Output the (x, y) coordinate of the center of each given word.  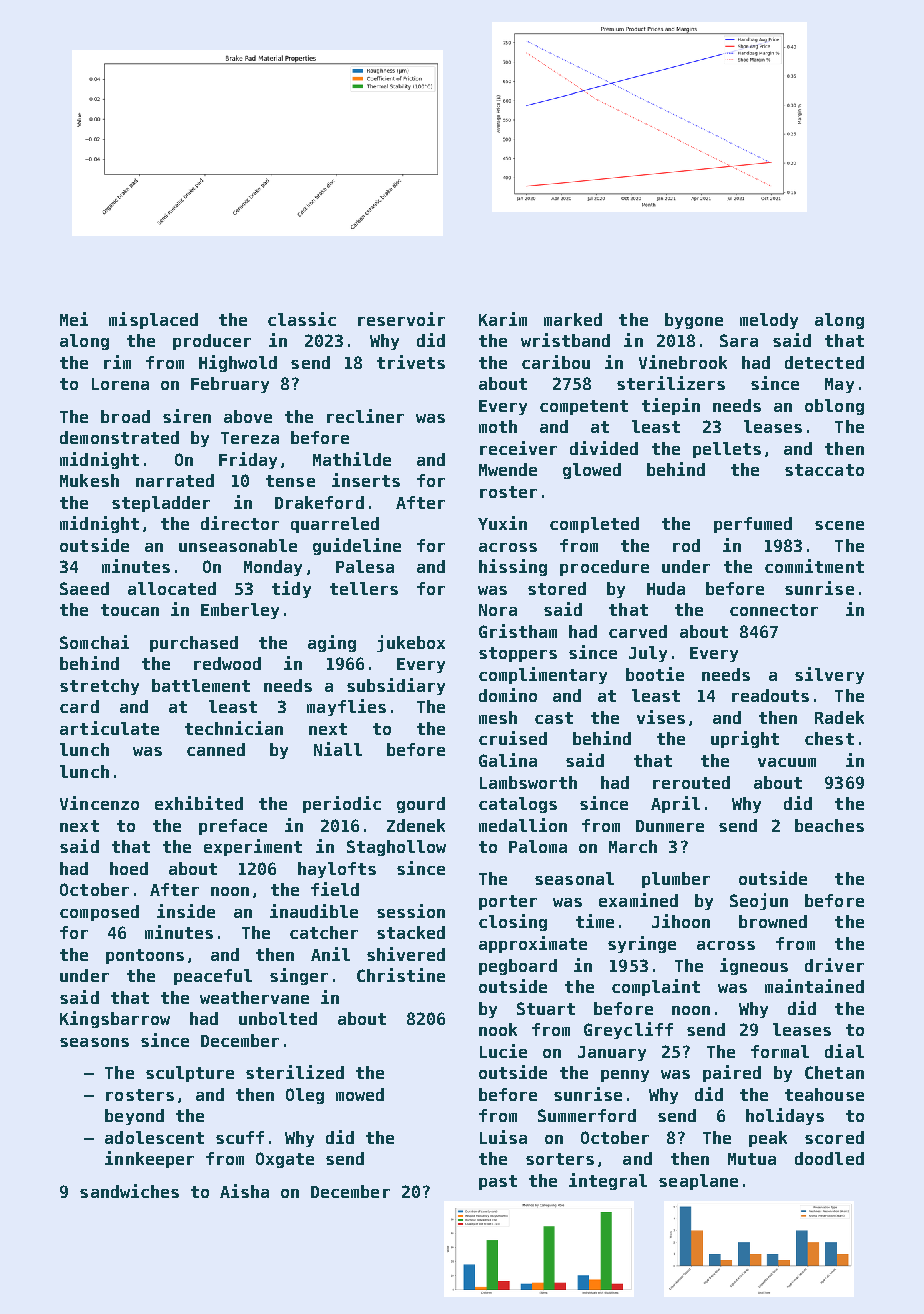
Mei (74, 319)
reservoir (401, 319)
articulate (109, 728)
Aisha (244, 1191)
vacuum (787, 762)
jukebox (411, 643)
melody (769, 321)
